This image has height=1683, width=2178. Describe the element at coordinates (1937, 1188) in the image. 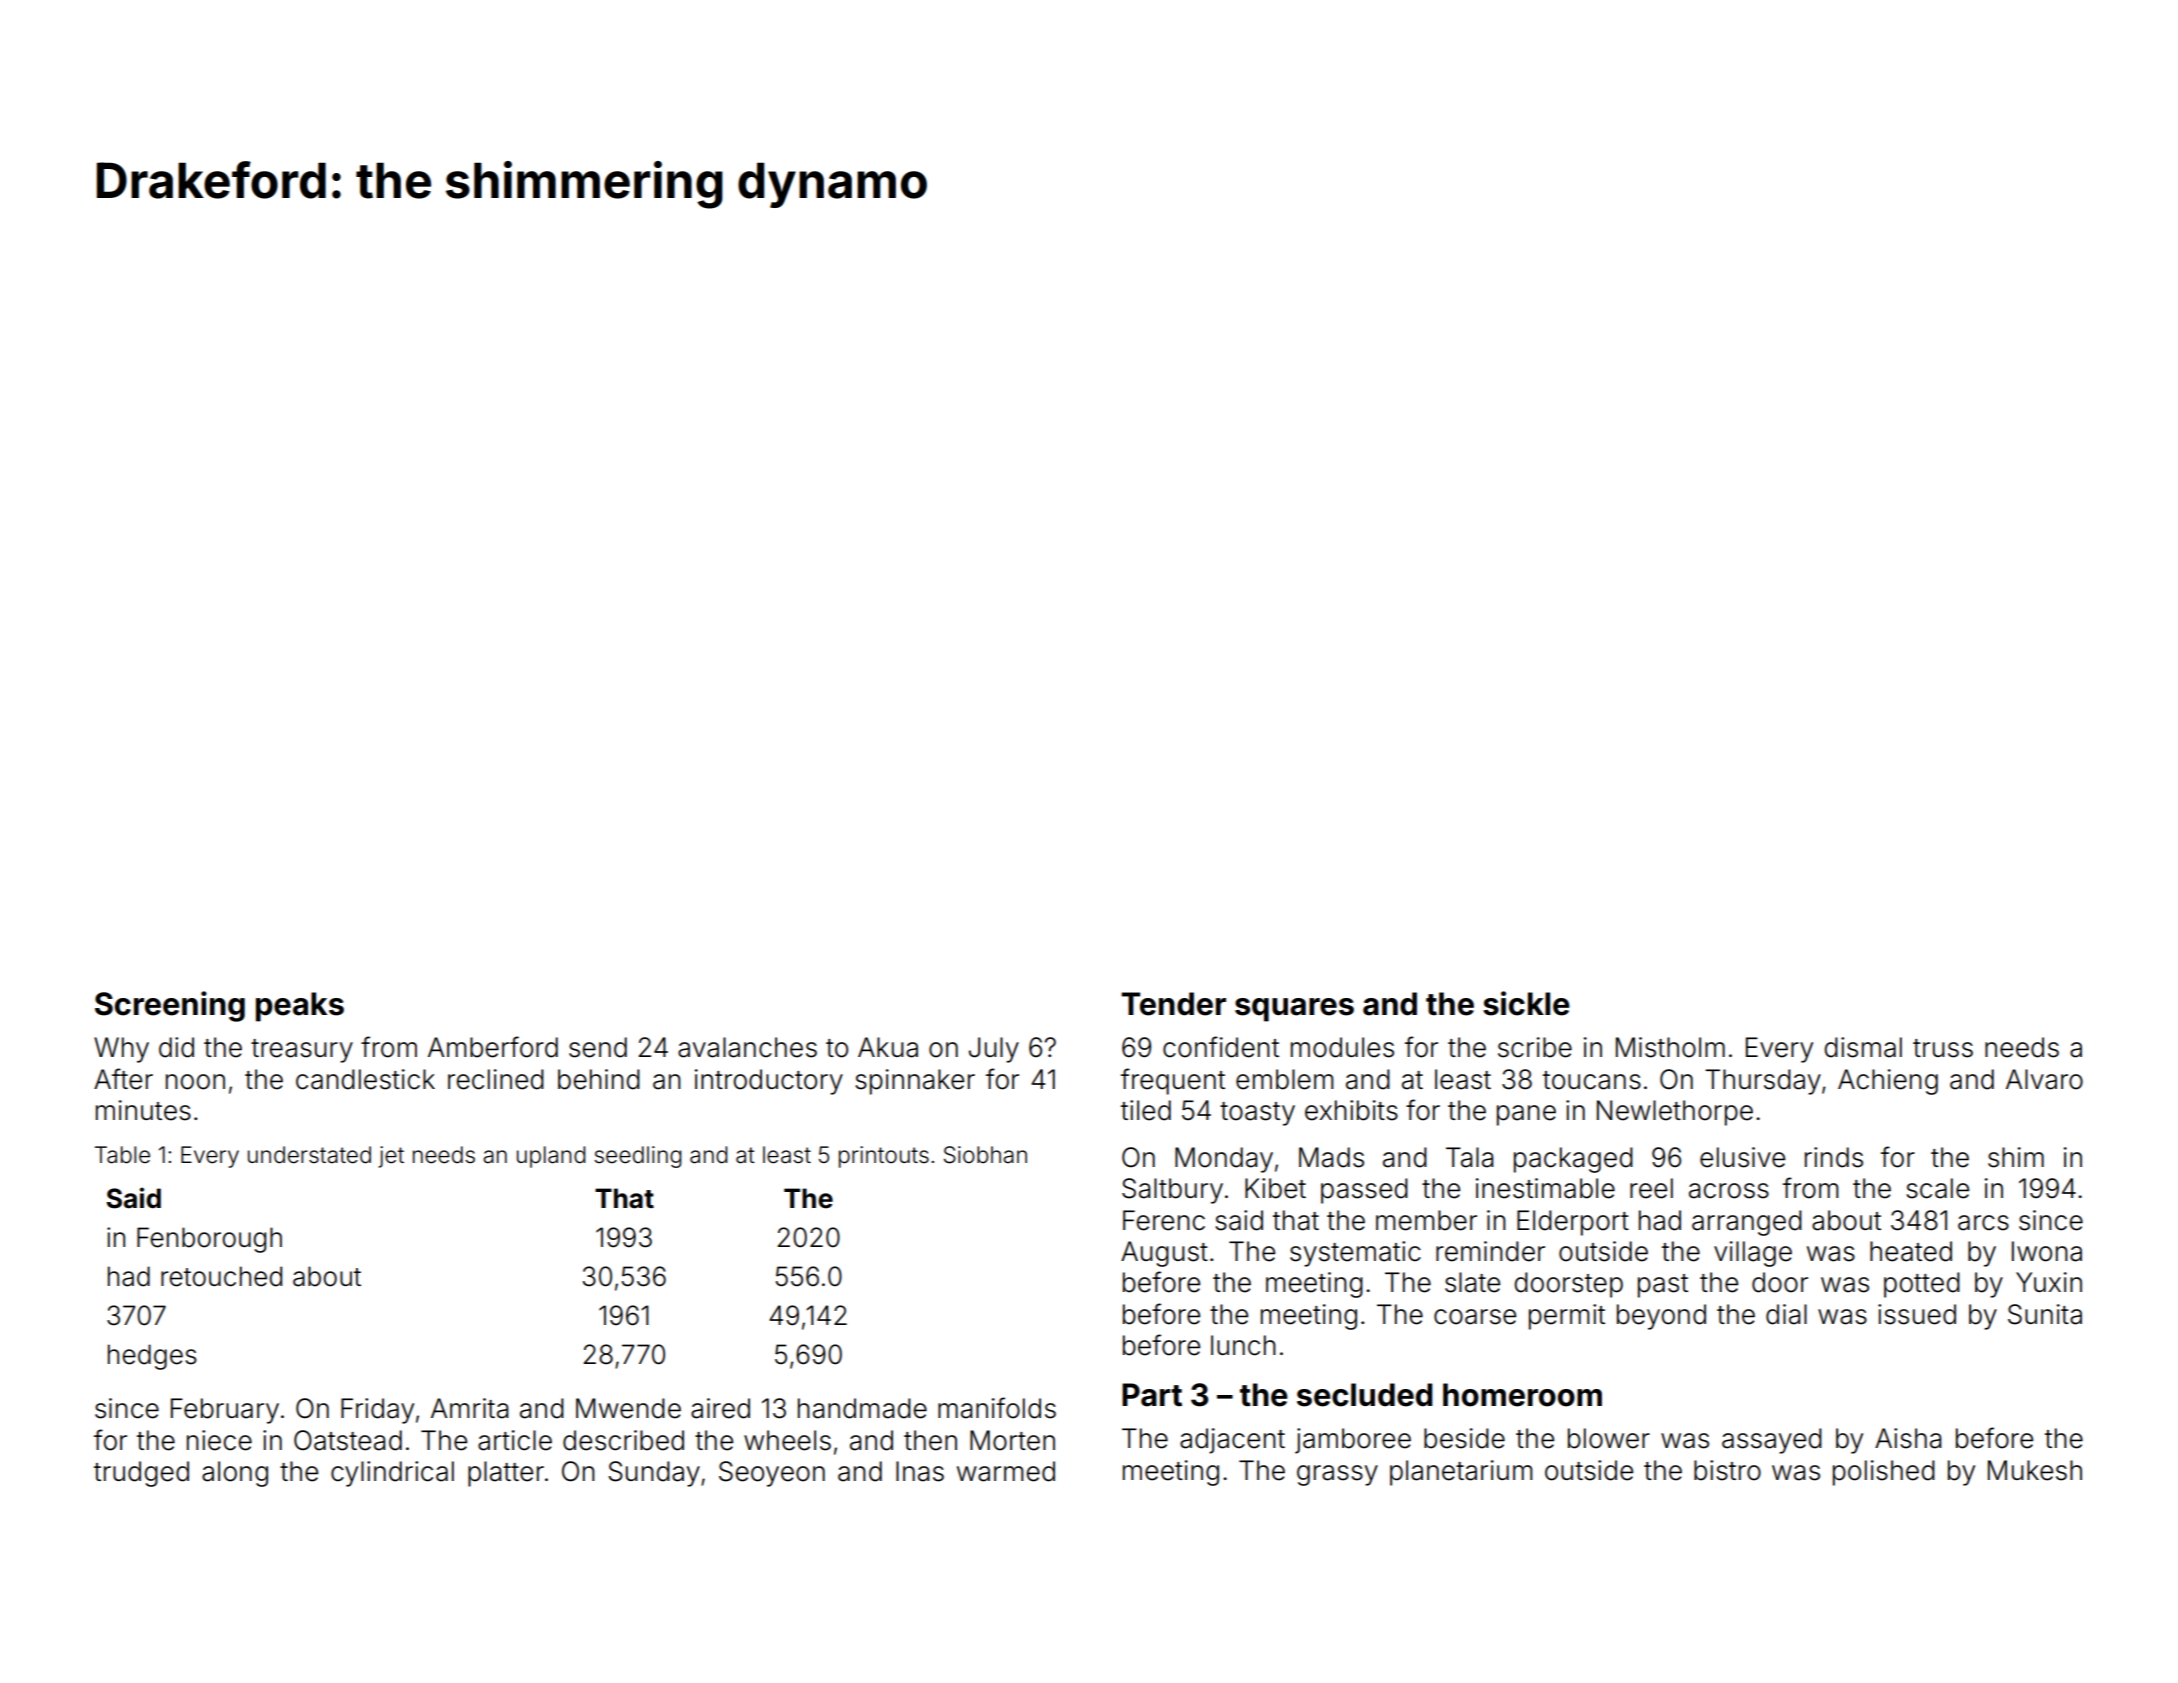

I see `scale` at that location.
